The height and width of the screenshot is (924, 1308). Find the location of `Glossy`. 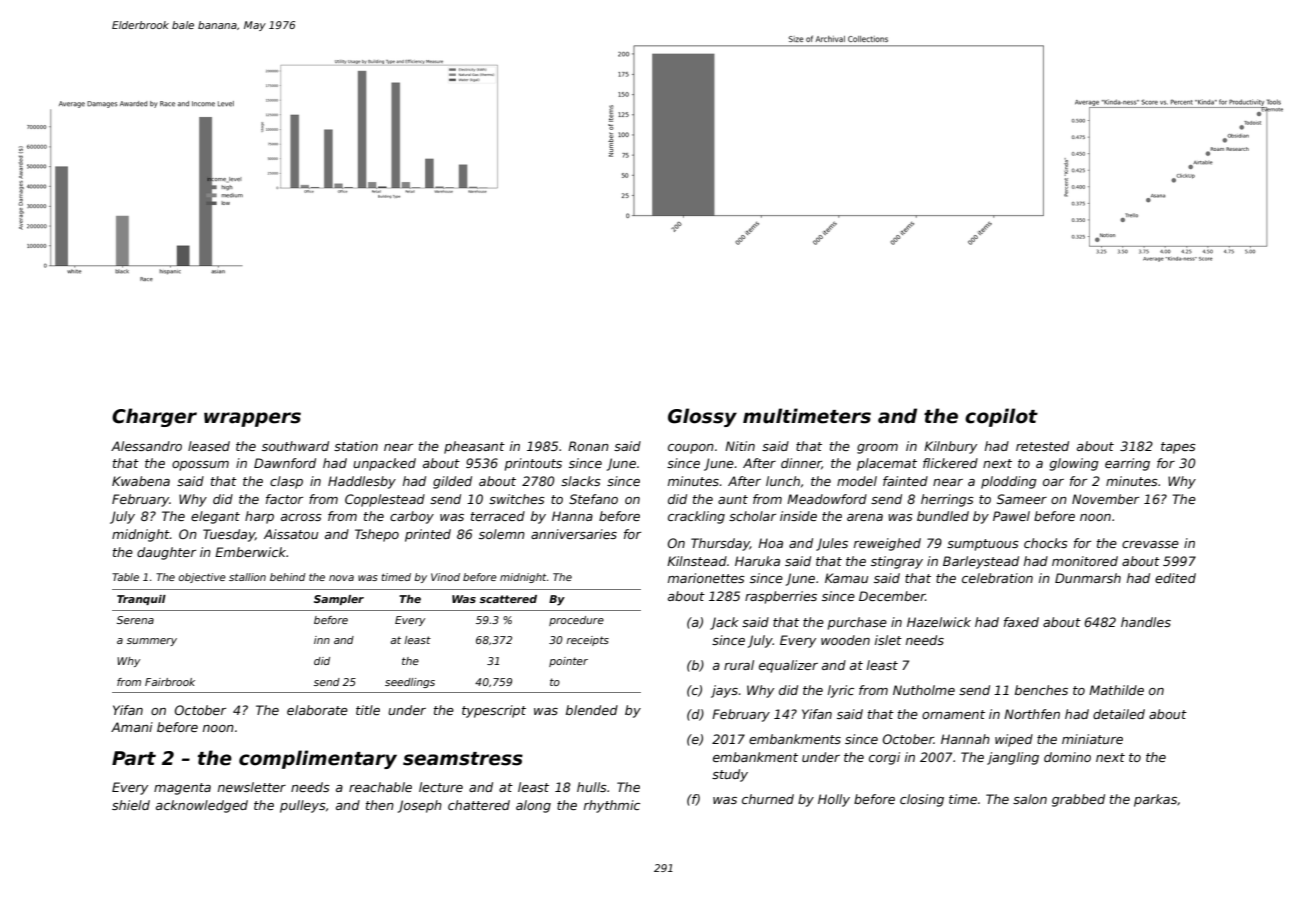

Glossy is located at coordinates (702, 417).
